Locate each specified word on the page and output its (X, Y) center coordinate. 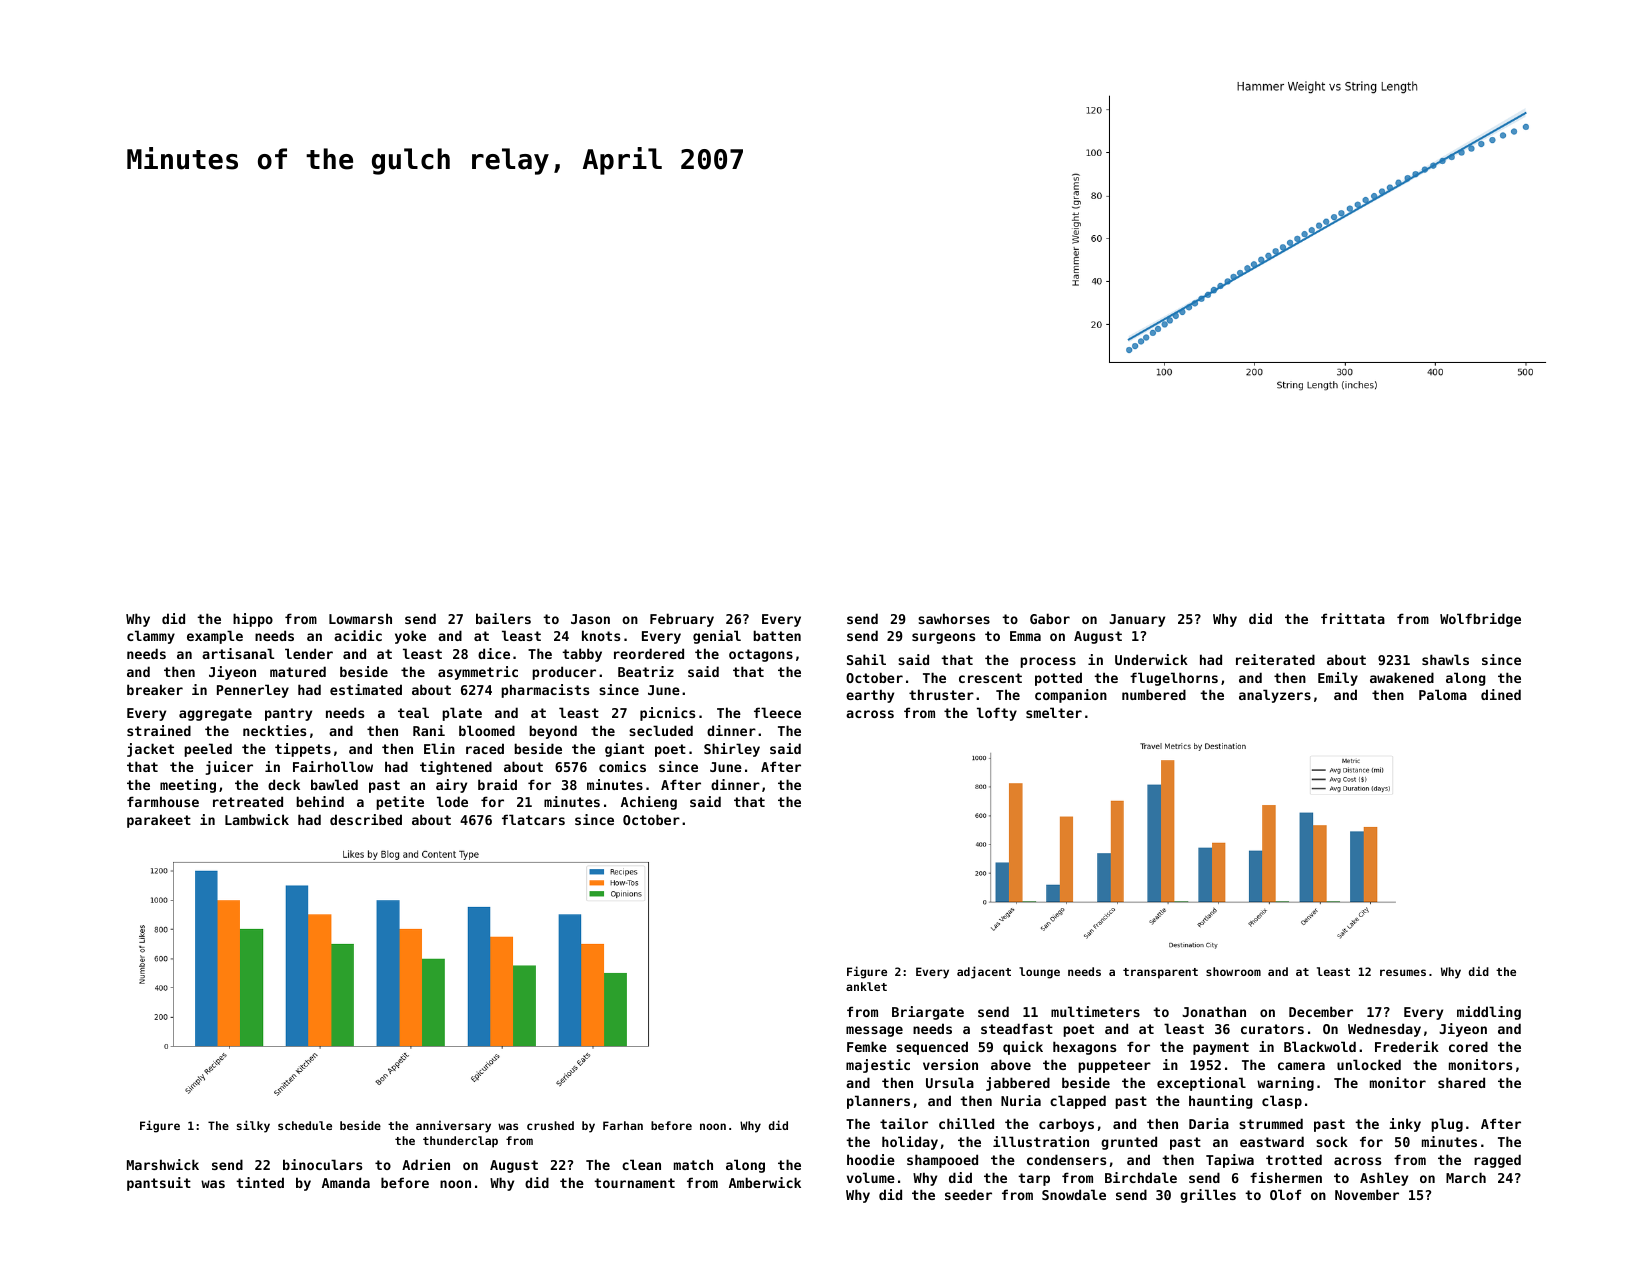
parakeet (159, 821)
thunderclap (460, 1142)
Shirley (732, 750)
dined (1501, 694)
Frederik (1407, 1046)
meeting (188, 786)
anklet (866, 986)
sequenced (932, 1048)
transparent (1160, 973)
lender (309, 653)
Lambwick (257, 819)
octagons (761, 655)
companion (1071, 696)
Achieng (649, 803)
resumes (1403, 972)
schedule (305, 1125)
